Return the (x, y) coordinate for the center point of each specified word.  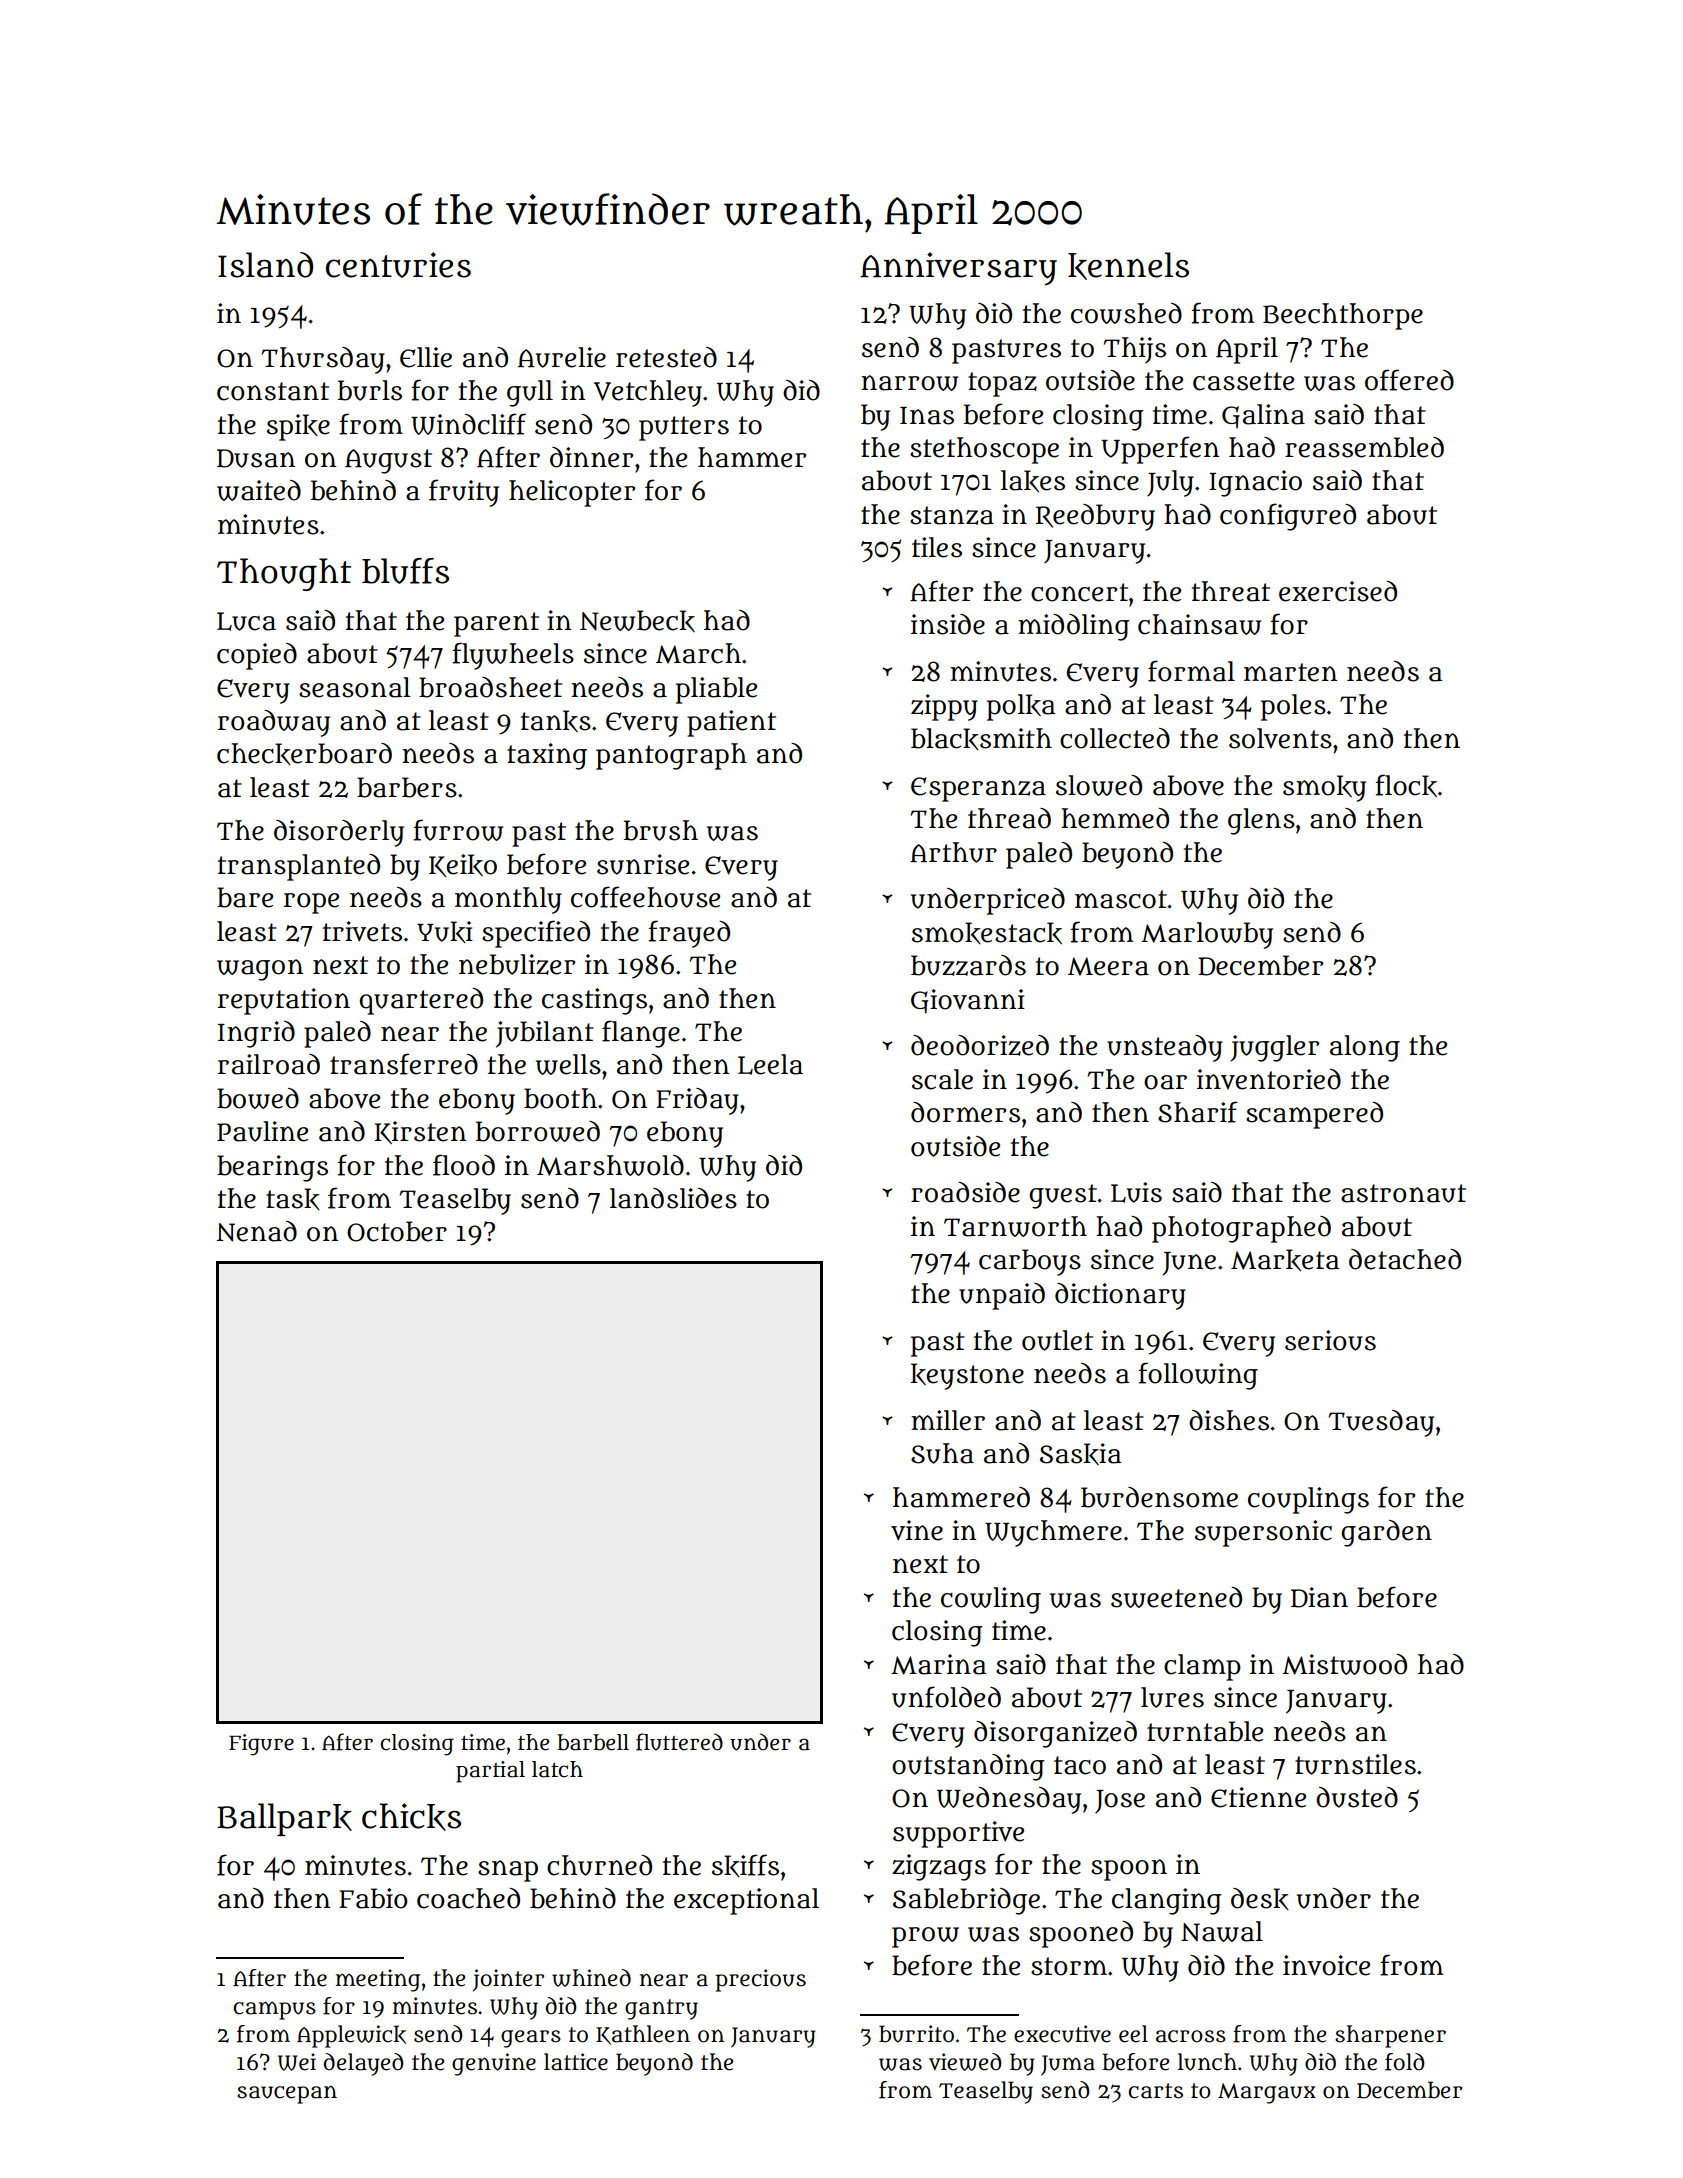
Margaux (1267, 2093)
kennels (1128, 266)
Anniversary (958, 269)
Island (265, 265)
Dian (1319, 1597)
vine (917, 1530)
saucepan (287, 2094)
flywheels (513, 656)
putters (684, 428)
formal (1191, 671)
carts (1155, 2091)
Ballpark (284, 1819)
